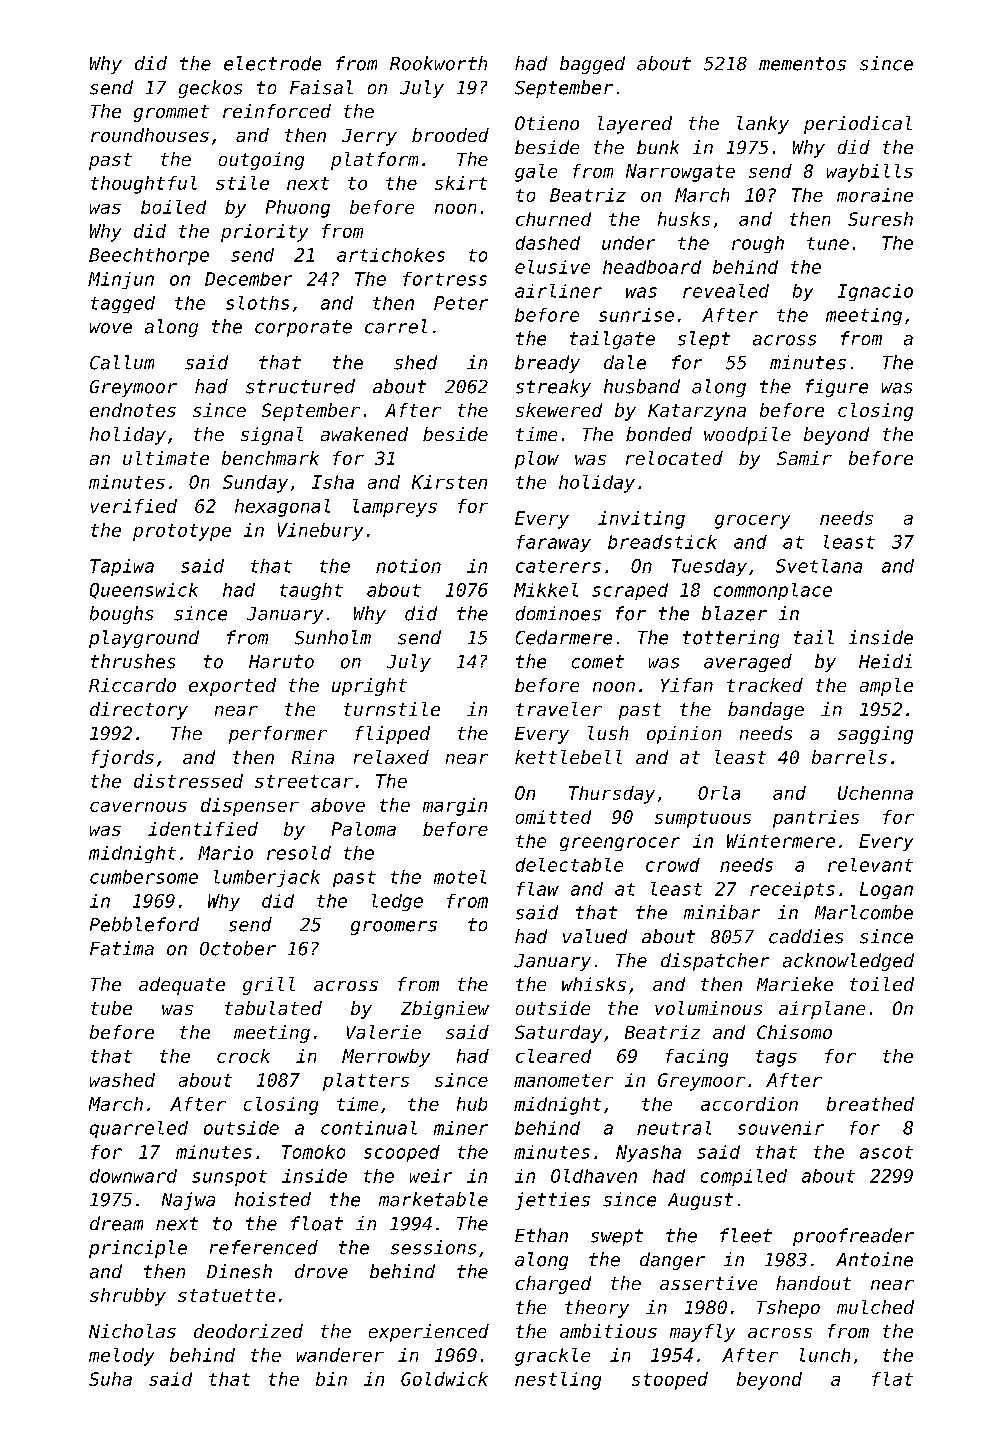  What do you see at coordinates (298, 209) in the page?
I see `Phuong` at bounding box center [298, 209].
